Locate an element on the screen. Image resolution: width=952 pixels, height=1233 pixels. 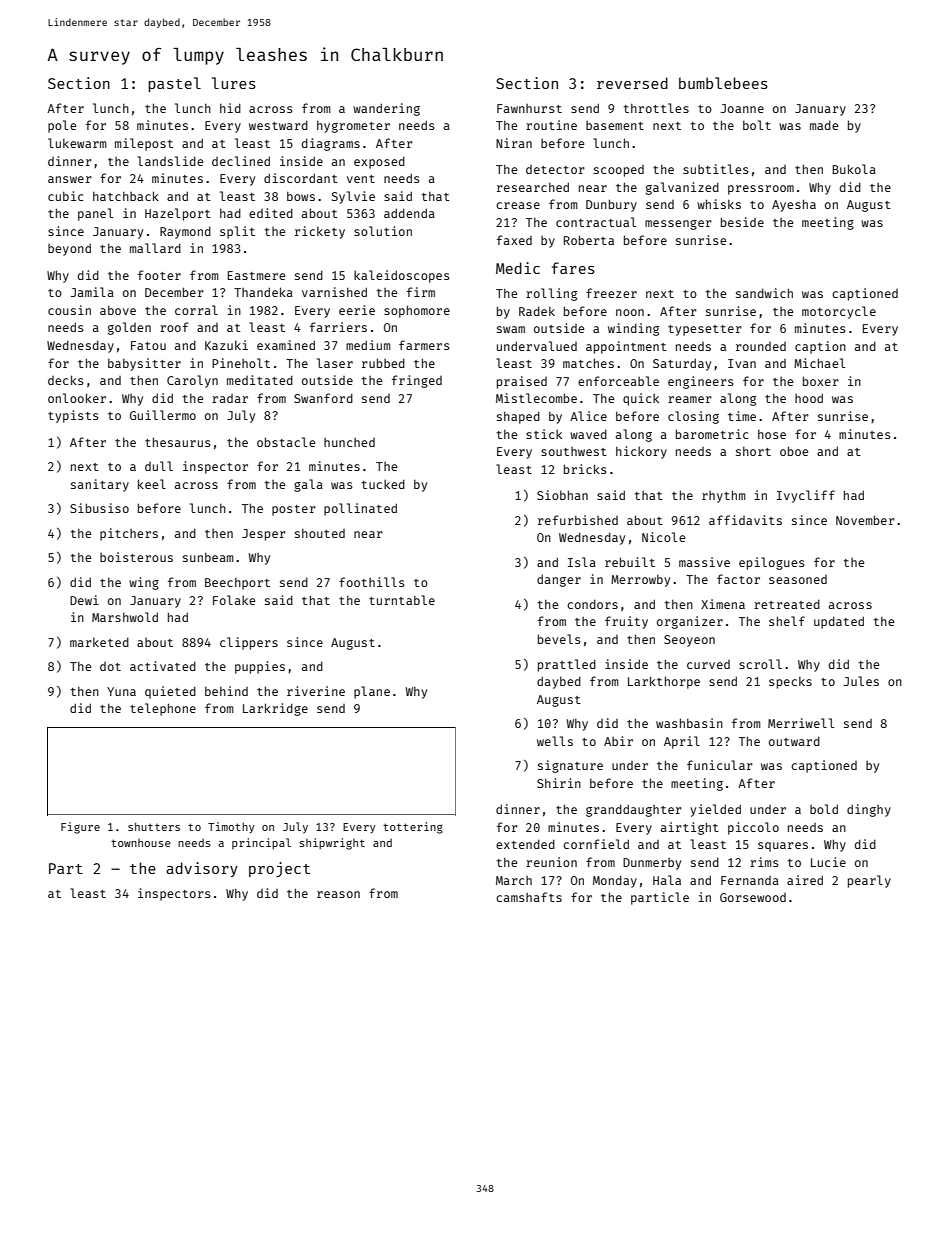
motorcycle is located at coordinates (839, 312).
